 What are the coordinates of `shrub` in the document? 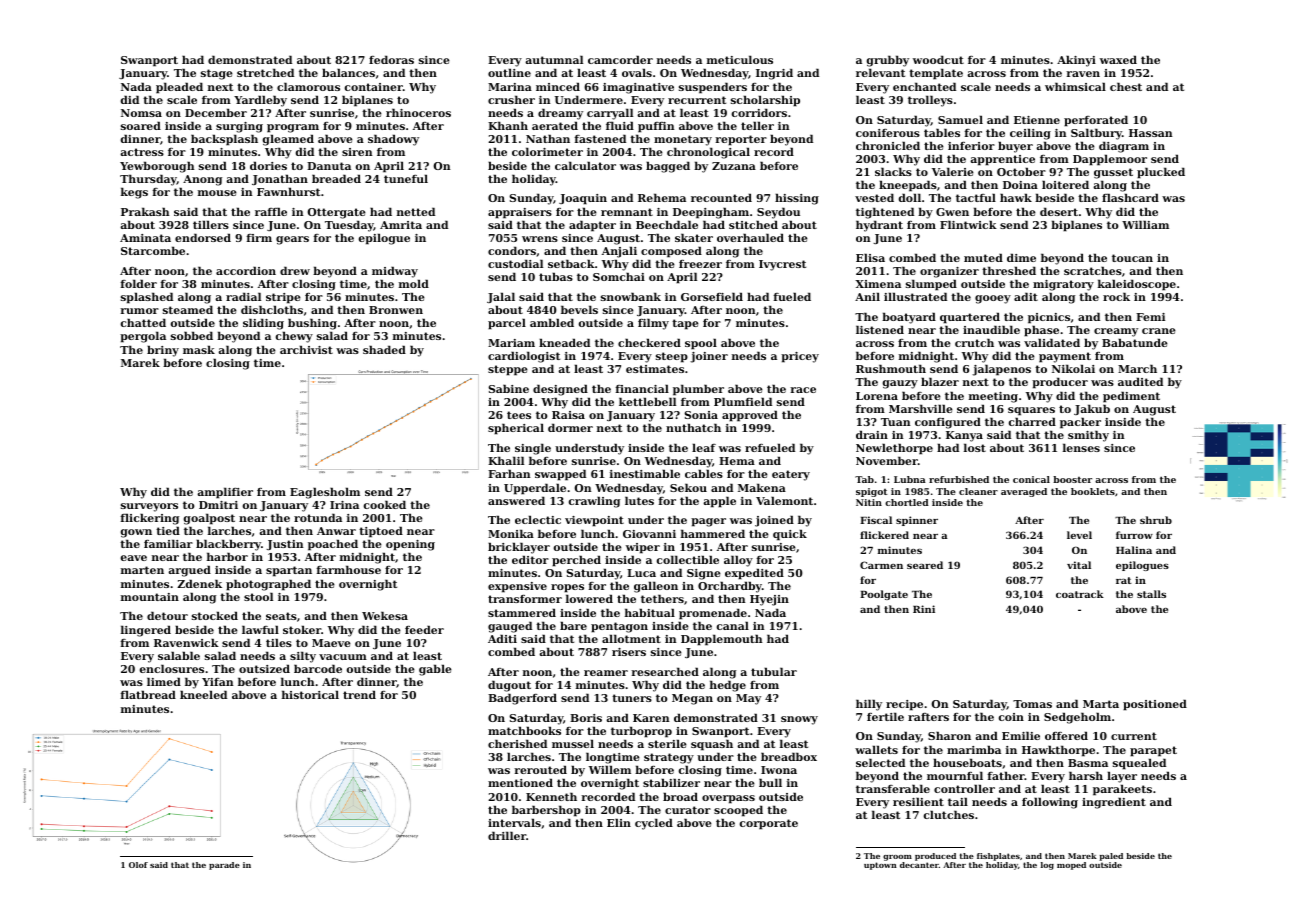 It's located at (1156, 520).
